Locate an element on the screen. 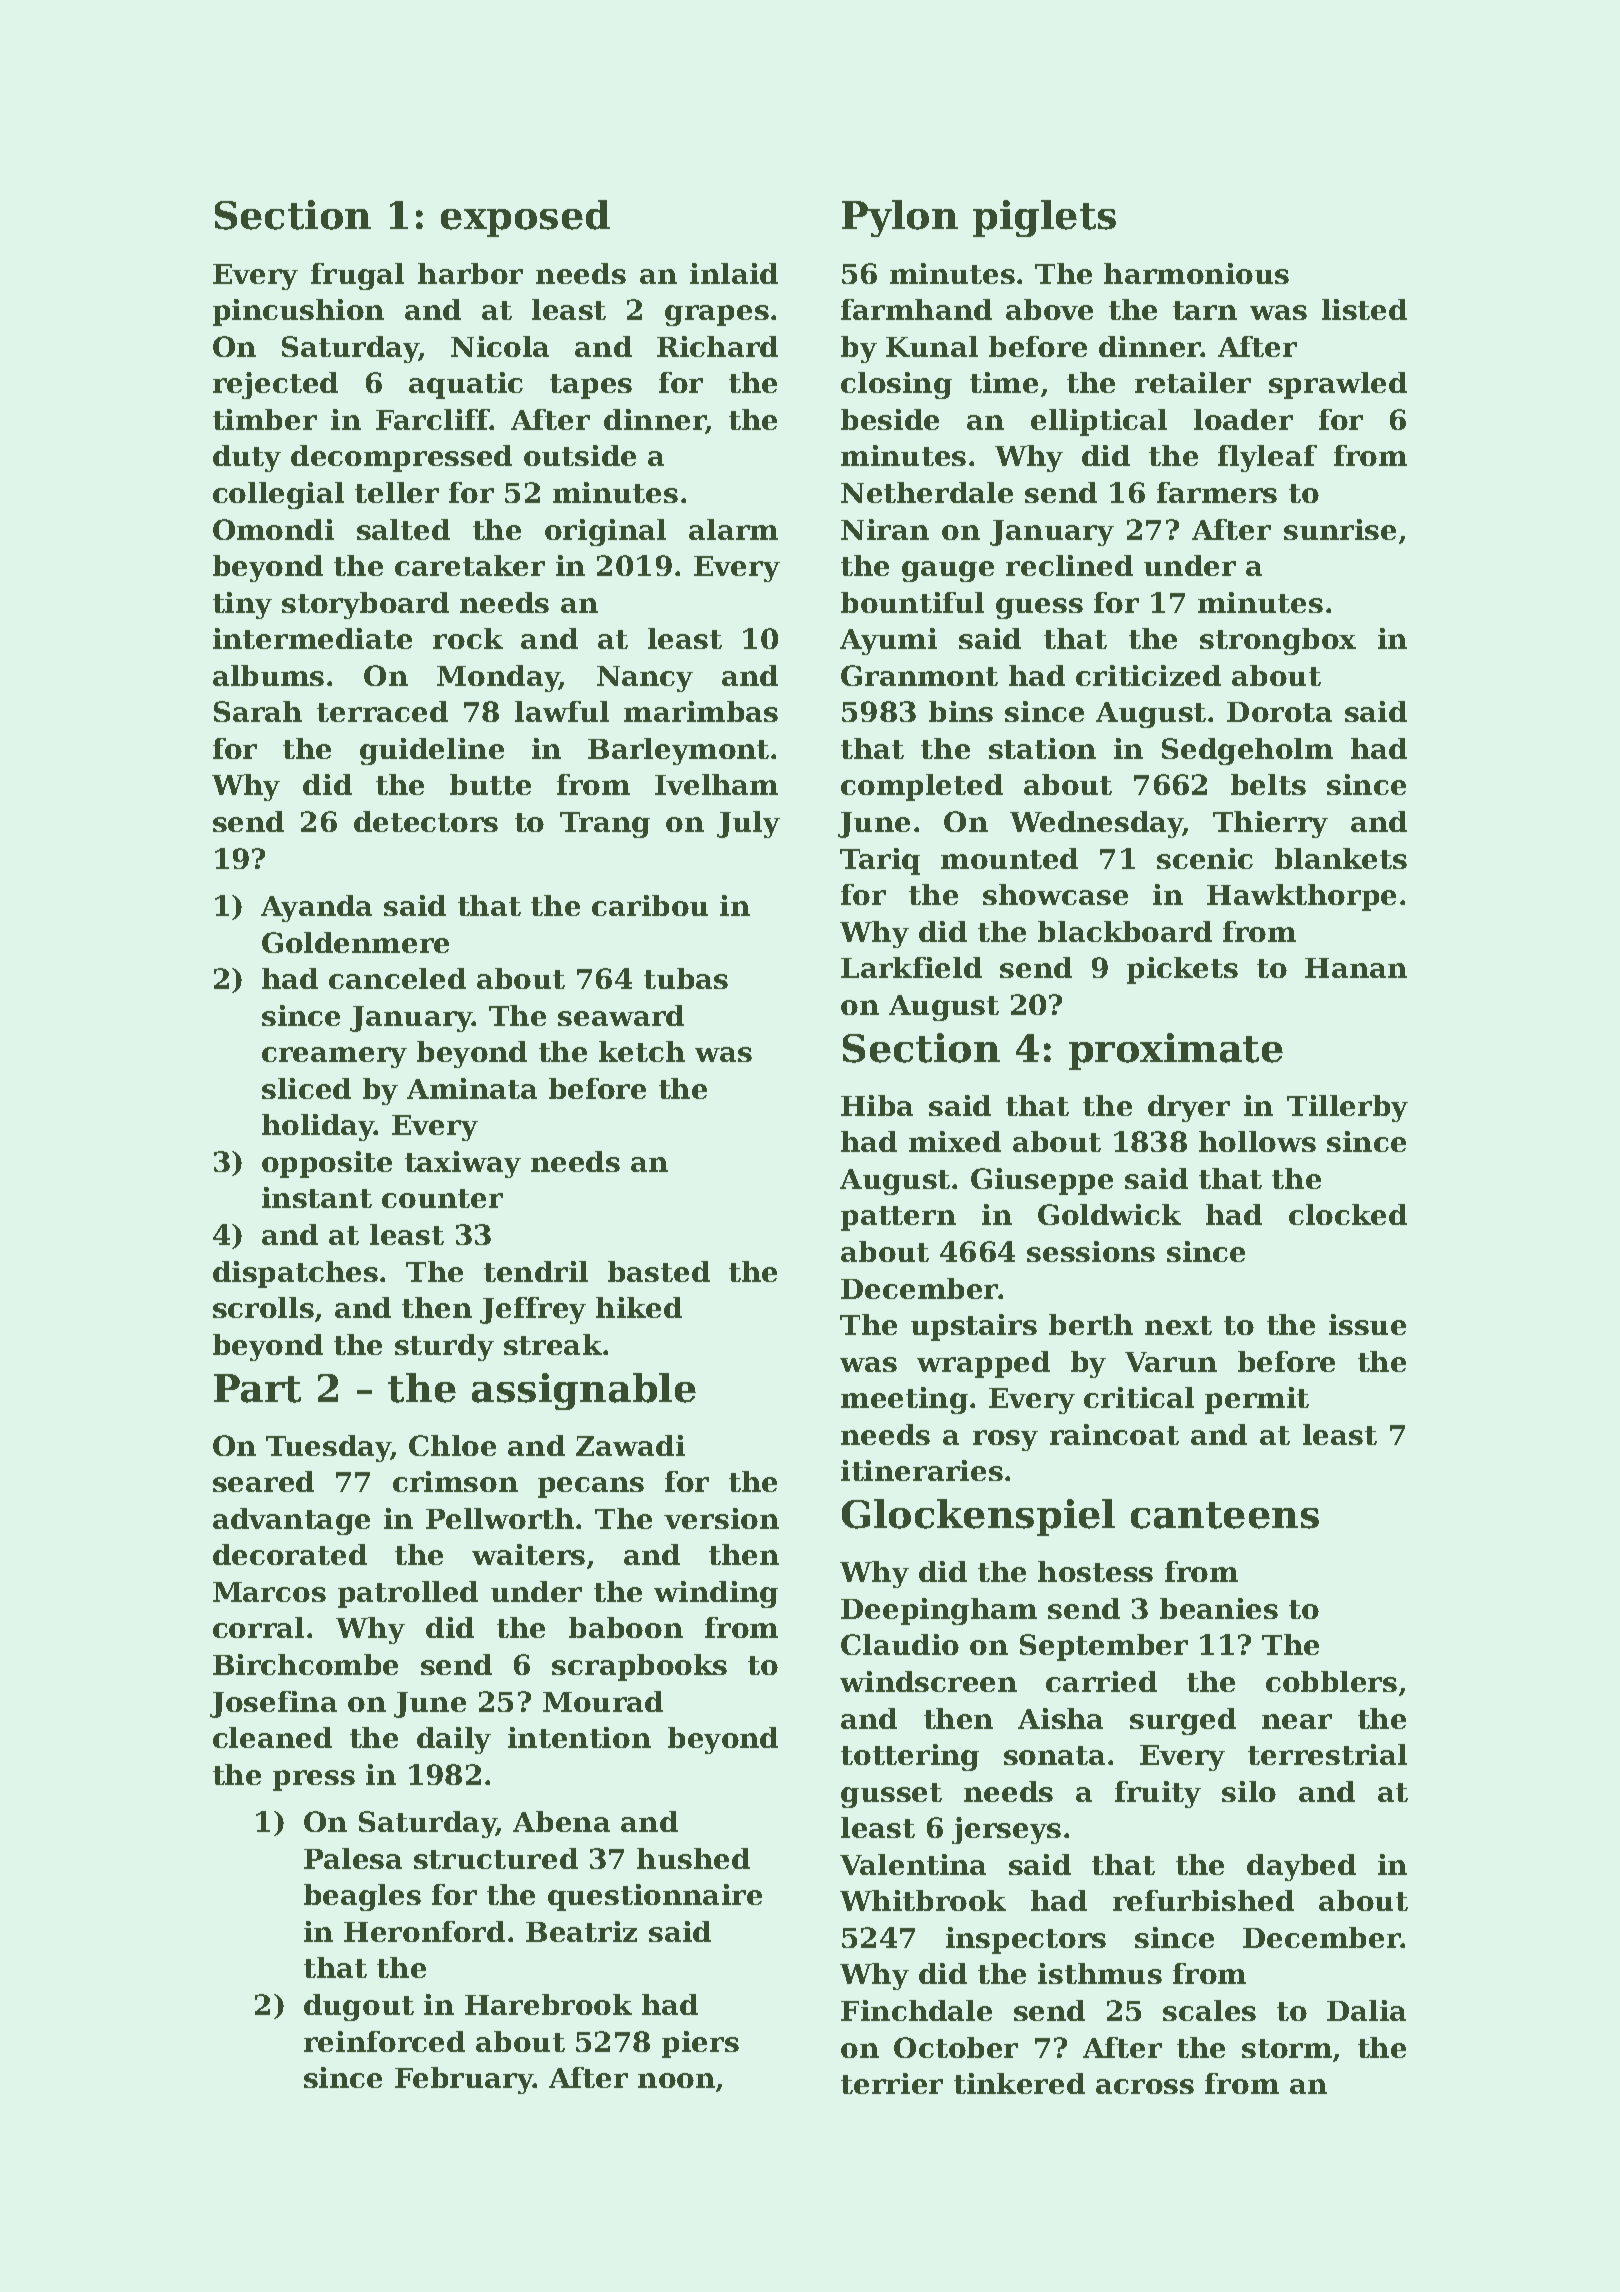  across is located at coordinates (1145, 2086).
